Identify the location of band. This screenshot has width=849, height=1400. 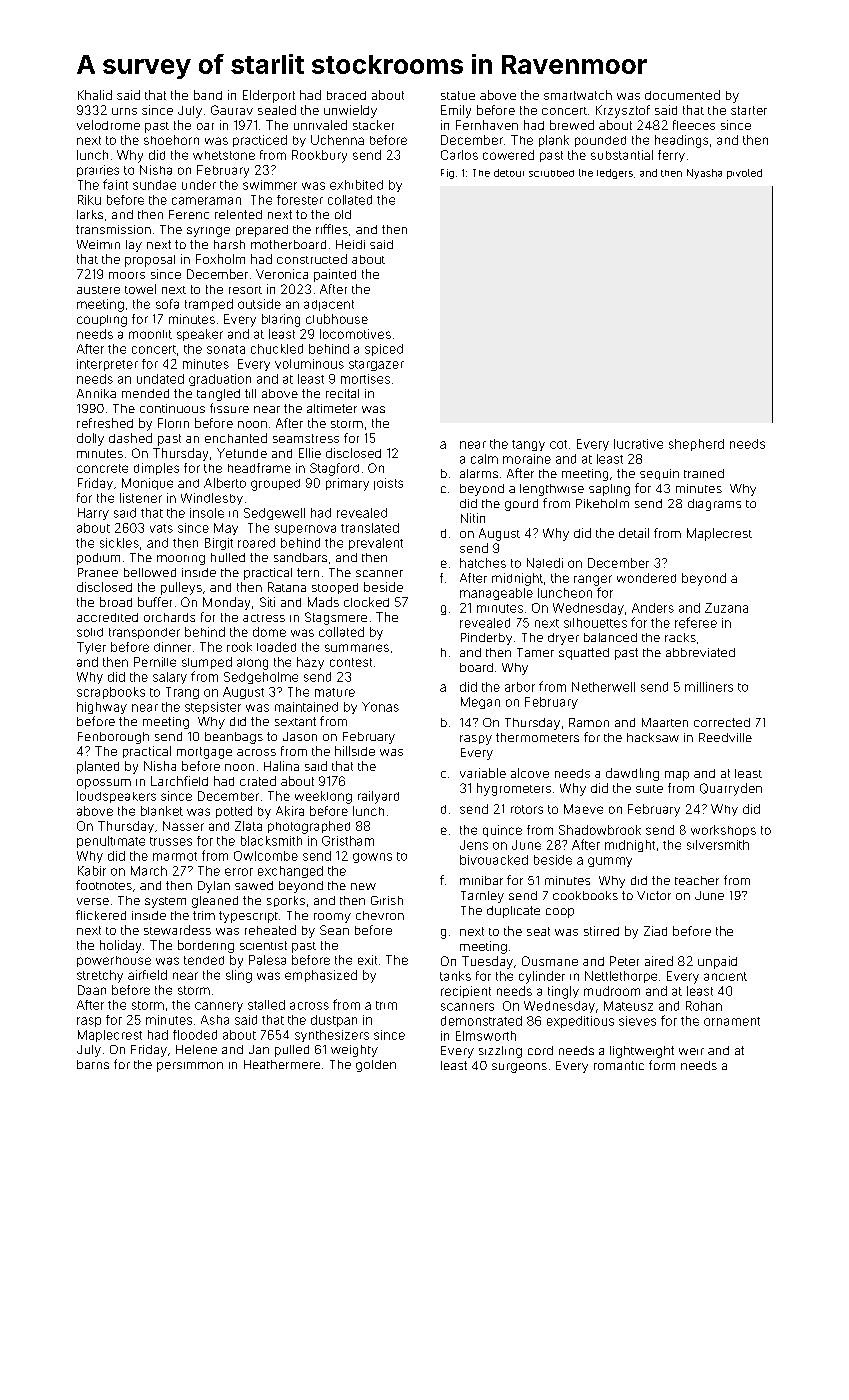
(208, 95).
